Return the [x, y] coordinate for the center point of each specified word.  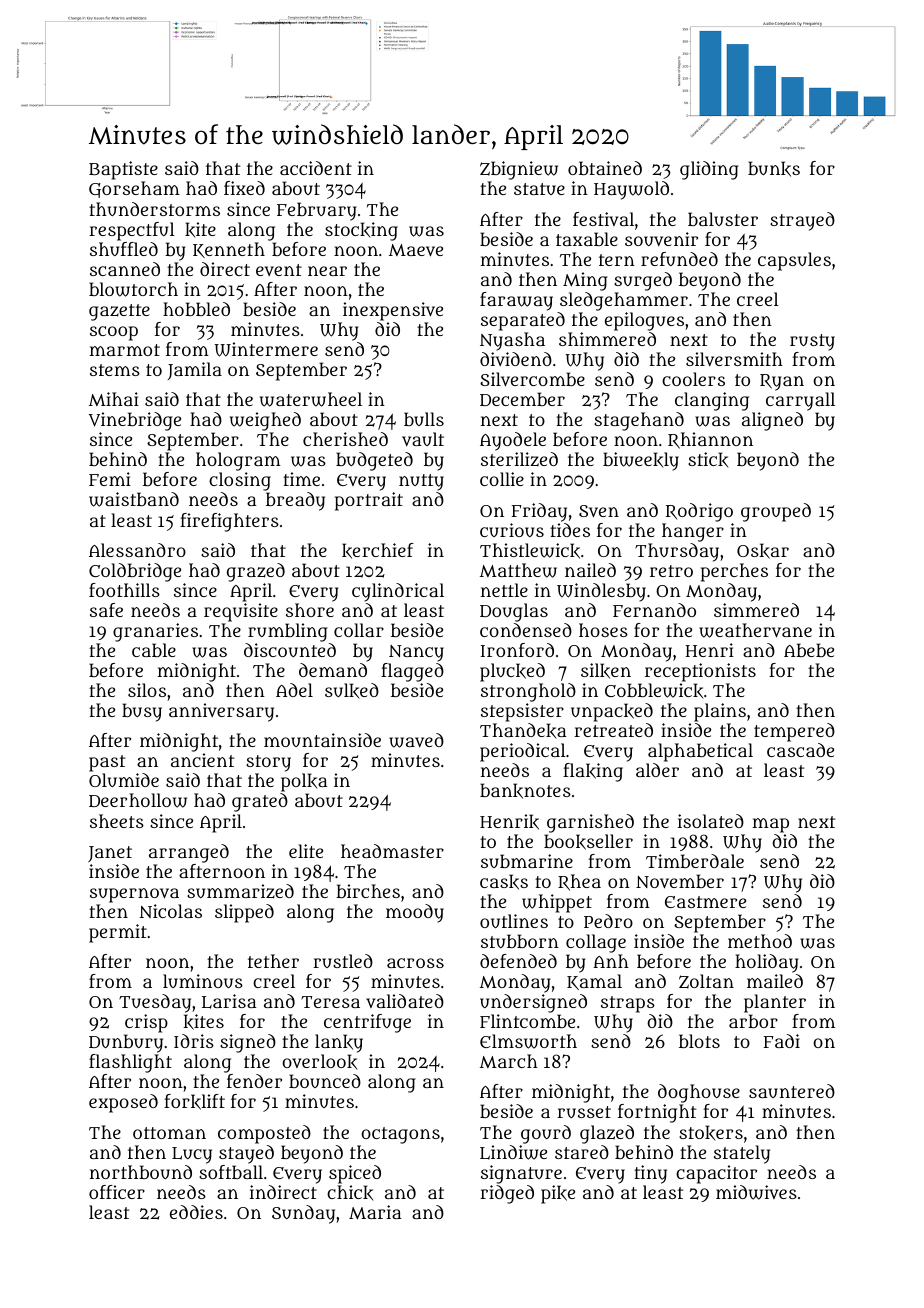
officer [117, 1192]
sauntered [792, 1091]
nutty [421, 482]
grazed [256, 572]
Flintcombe [527, 1021]
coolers [693, 379]
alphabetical [700, 752]
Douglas [514, 612]
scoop [114, 333]
